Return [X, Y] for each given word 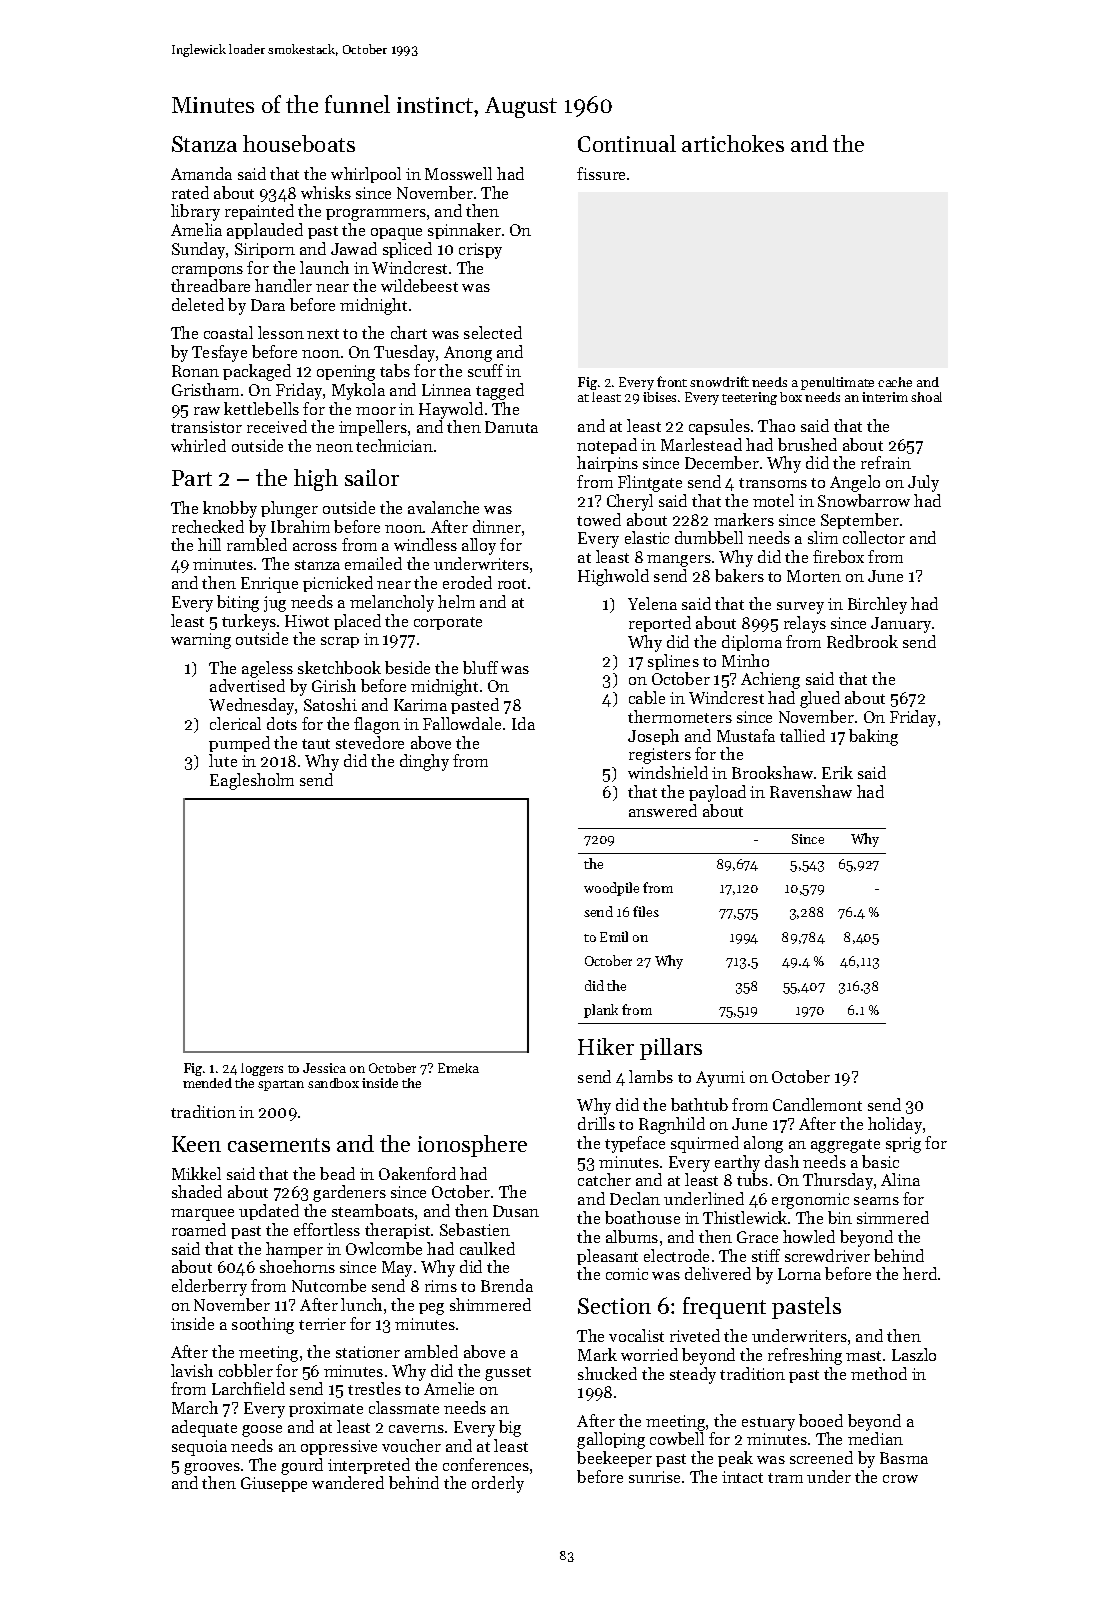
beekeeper [614, 1459]
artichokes [733, 143]
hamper [294, 1250]
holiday [895, 1125]
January [901, 625]
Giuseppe [274, 1484]
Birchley [877, 605]
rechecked [208, 526]
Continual [627, 143]
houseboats [299, 143]
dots [282, 723]
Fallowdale [462, 723]
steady [693, 1375]
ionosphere [472, 1146]
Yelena [652, 603]
